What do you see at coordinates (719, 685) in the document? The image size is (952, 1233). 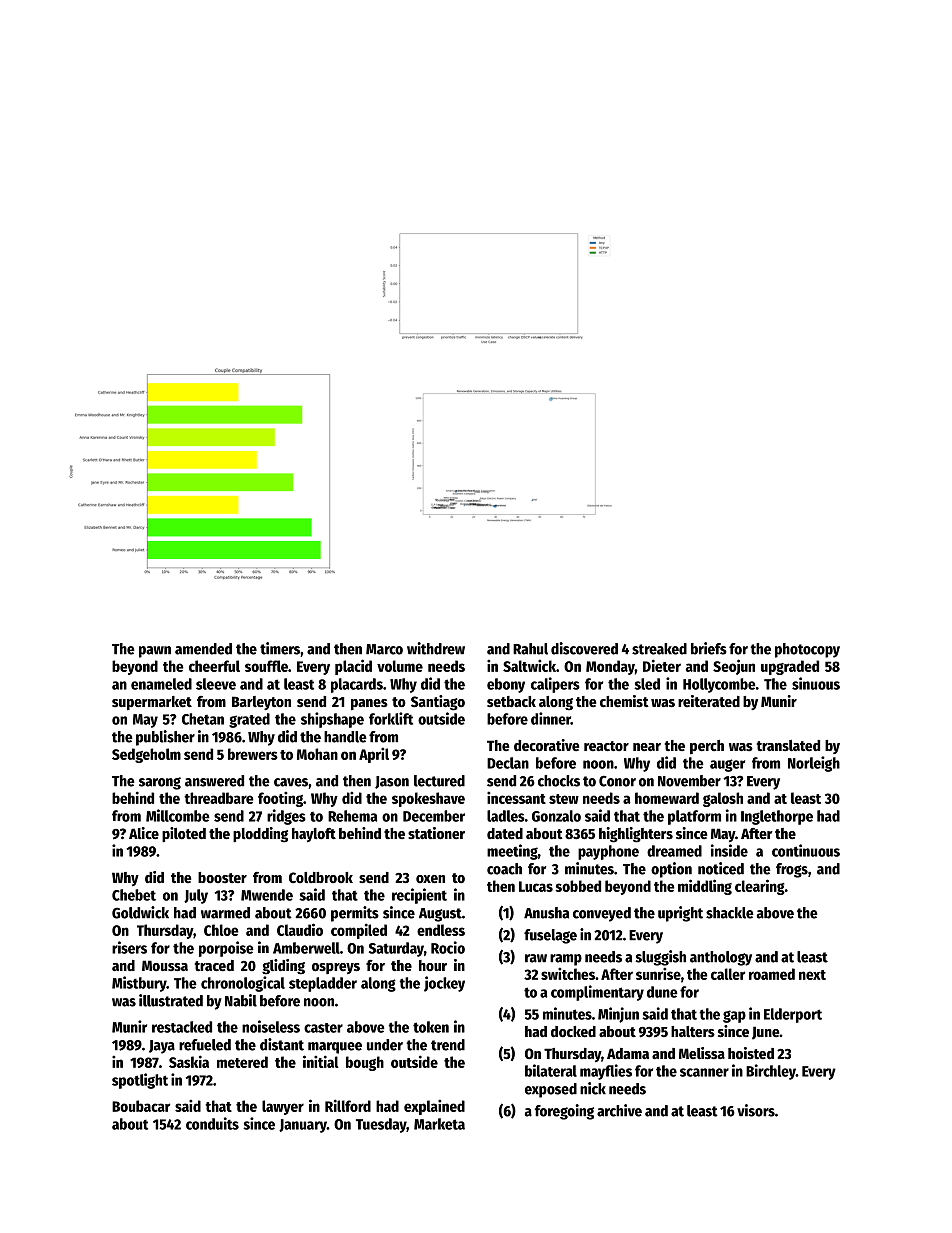 I see `Hollycombe` at bounding box center [719, 685].
